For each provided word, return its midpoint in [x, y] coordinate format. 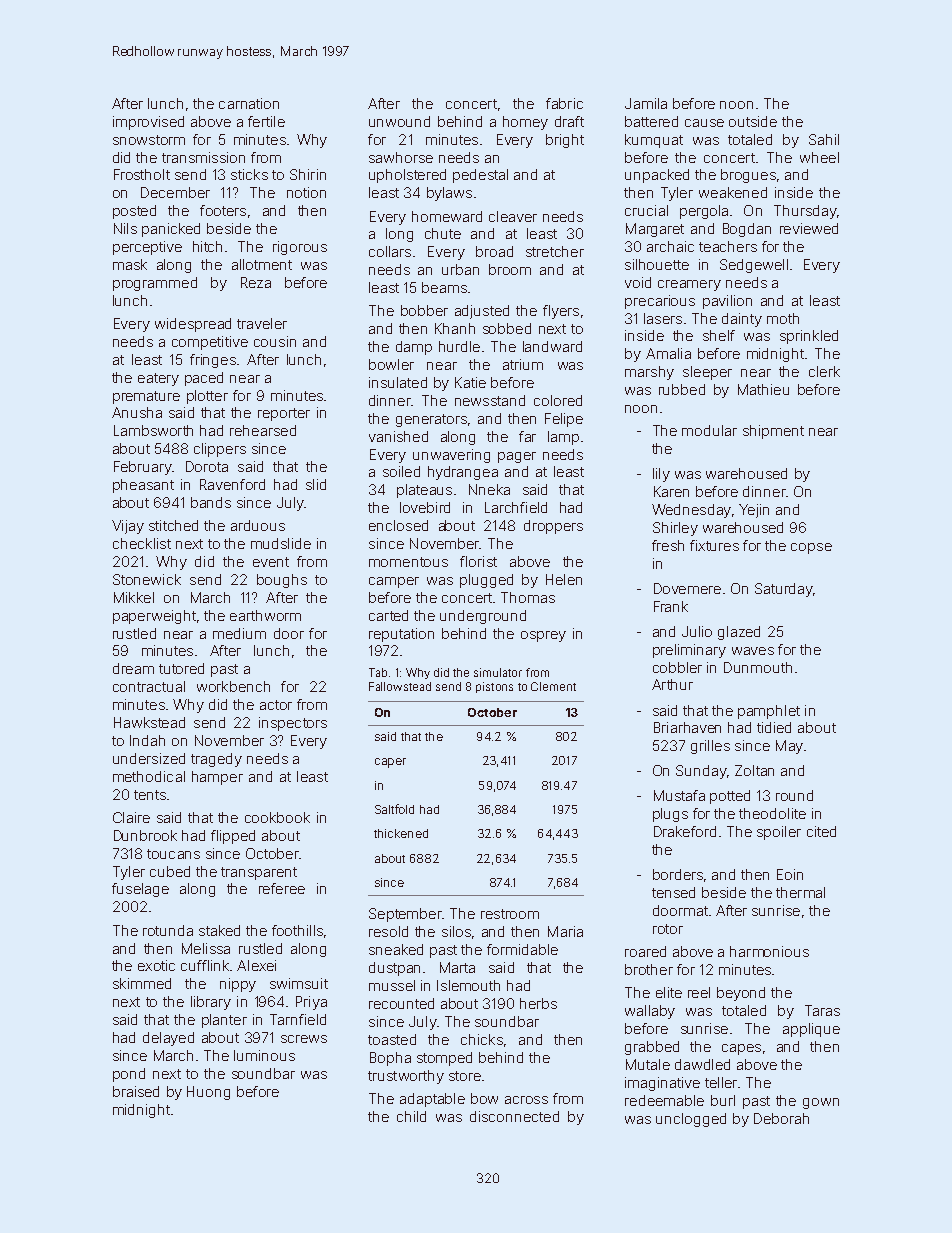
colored [558, 400]
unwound [399, 121]
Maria [565, 931]
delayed [168, 1039]
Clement [553, 686]
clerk [824, 371]
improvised [148, 123]
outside [753, 121]
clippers [220, 450]
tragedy [216, 760]
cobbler [677, 667]
